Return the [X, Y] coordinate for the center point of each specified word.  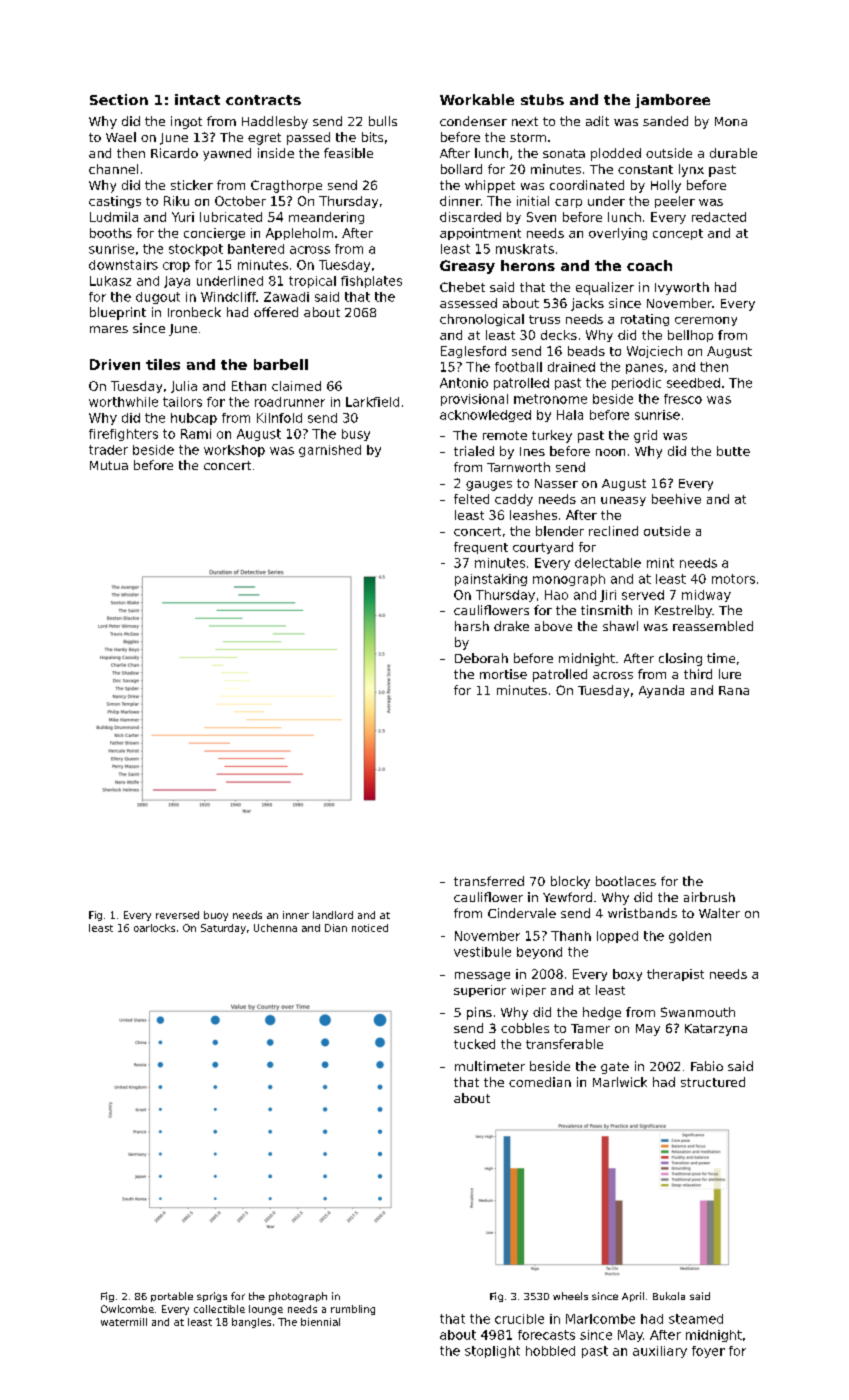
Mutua [109, 465]
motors [733, 579]
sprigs [212, 1297]
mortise [503, 674]
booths [111, 233]
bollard [461, 169]
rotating [645, 320]
